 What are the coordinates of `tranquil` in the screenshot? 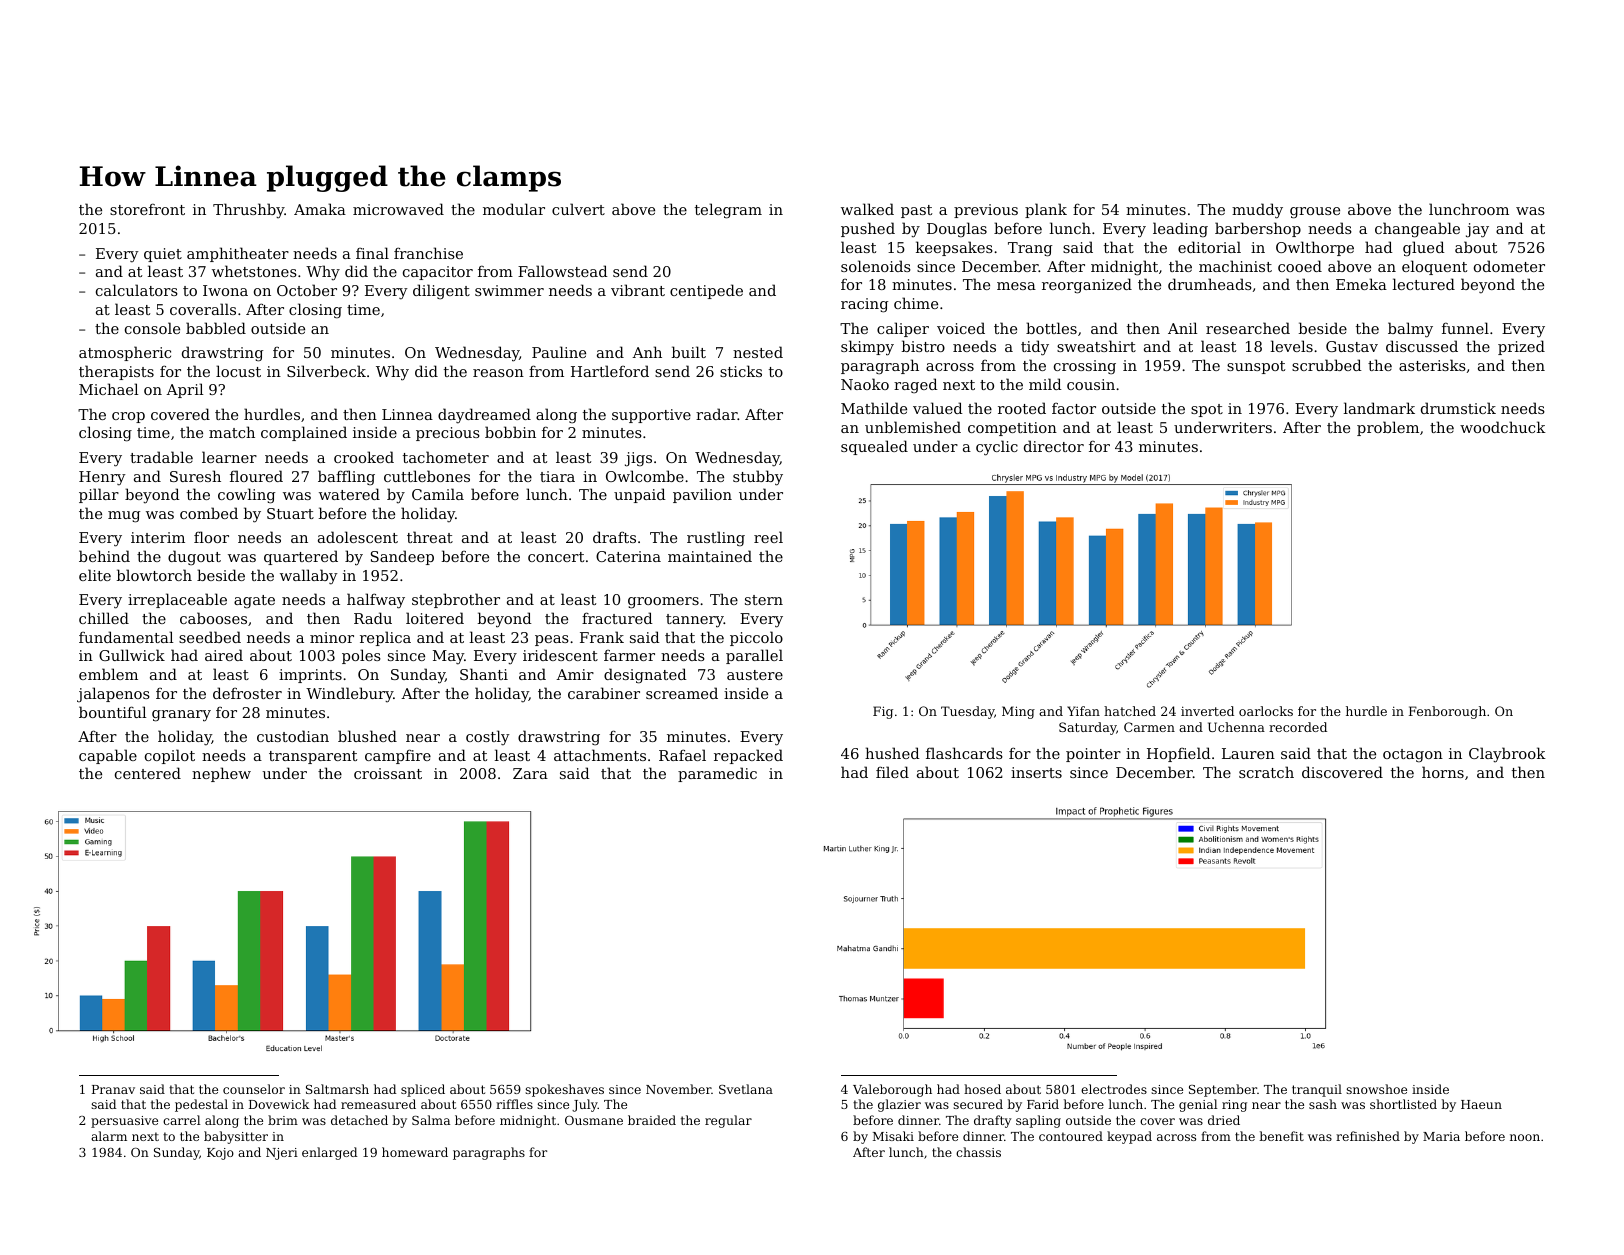 It's located at (1317, 1090).
